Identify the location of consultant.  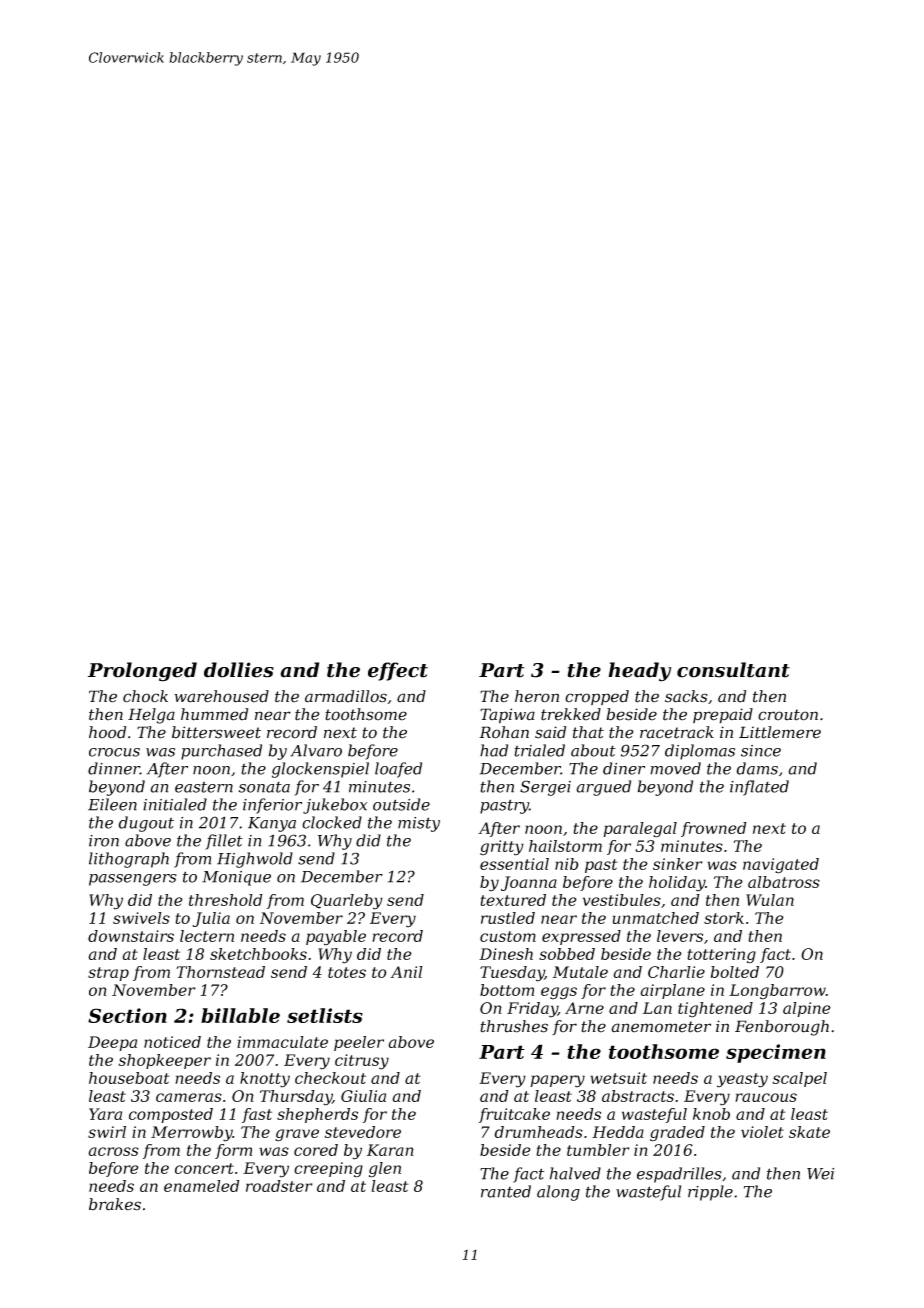
(733, 670).
